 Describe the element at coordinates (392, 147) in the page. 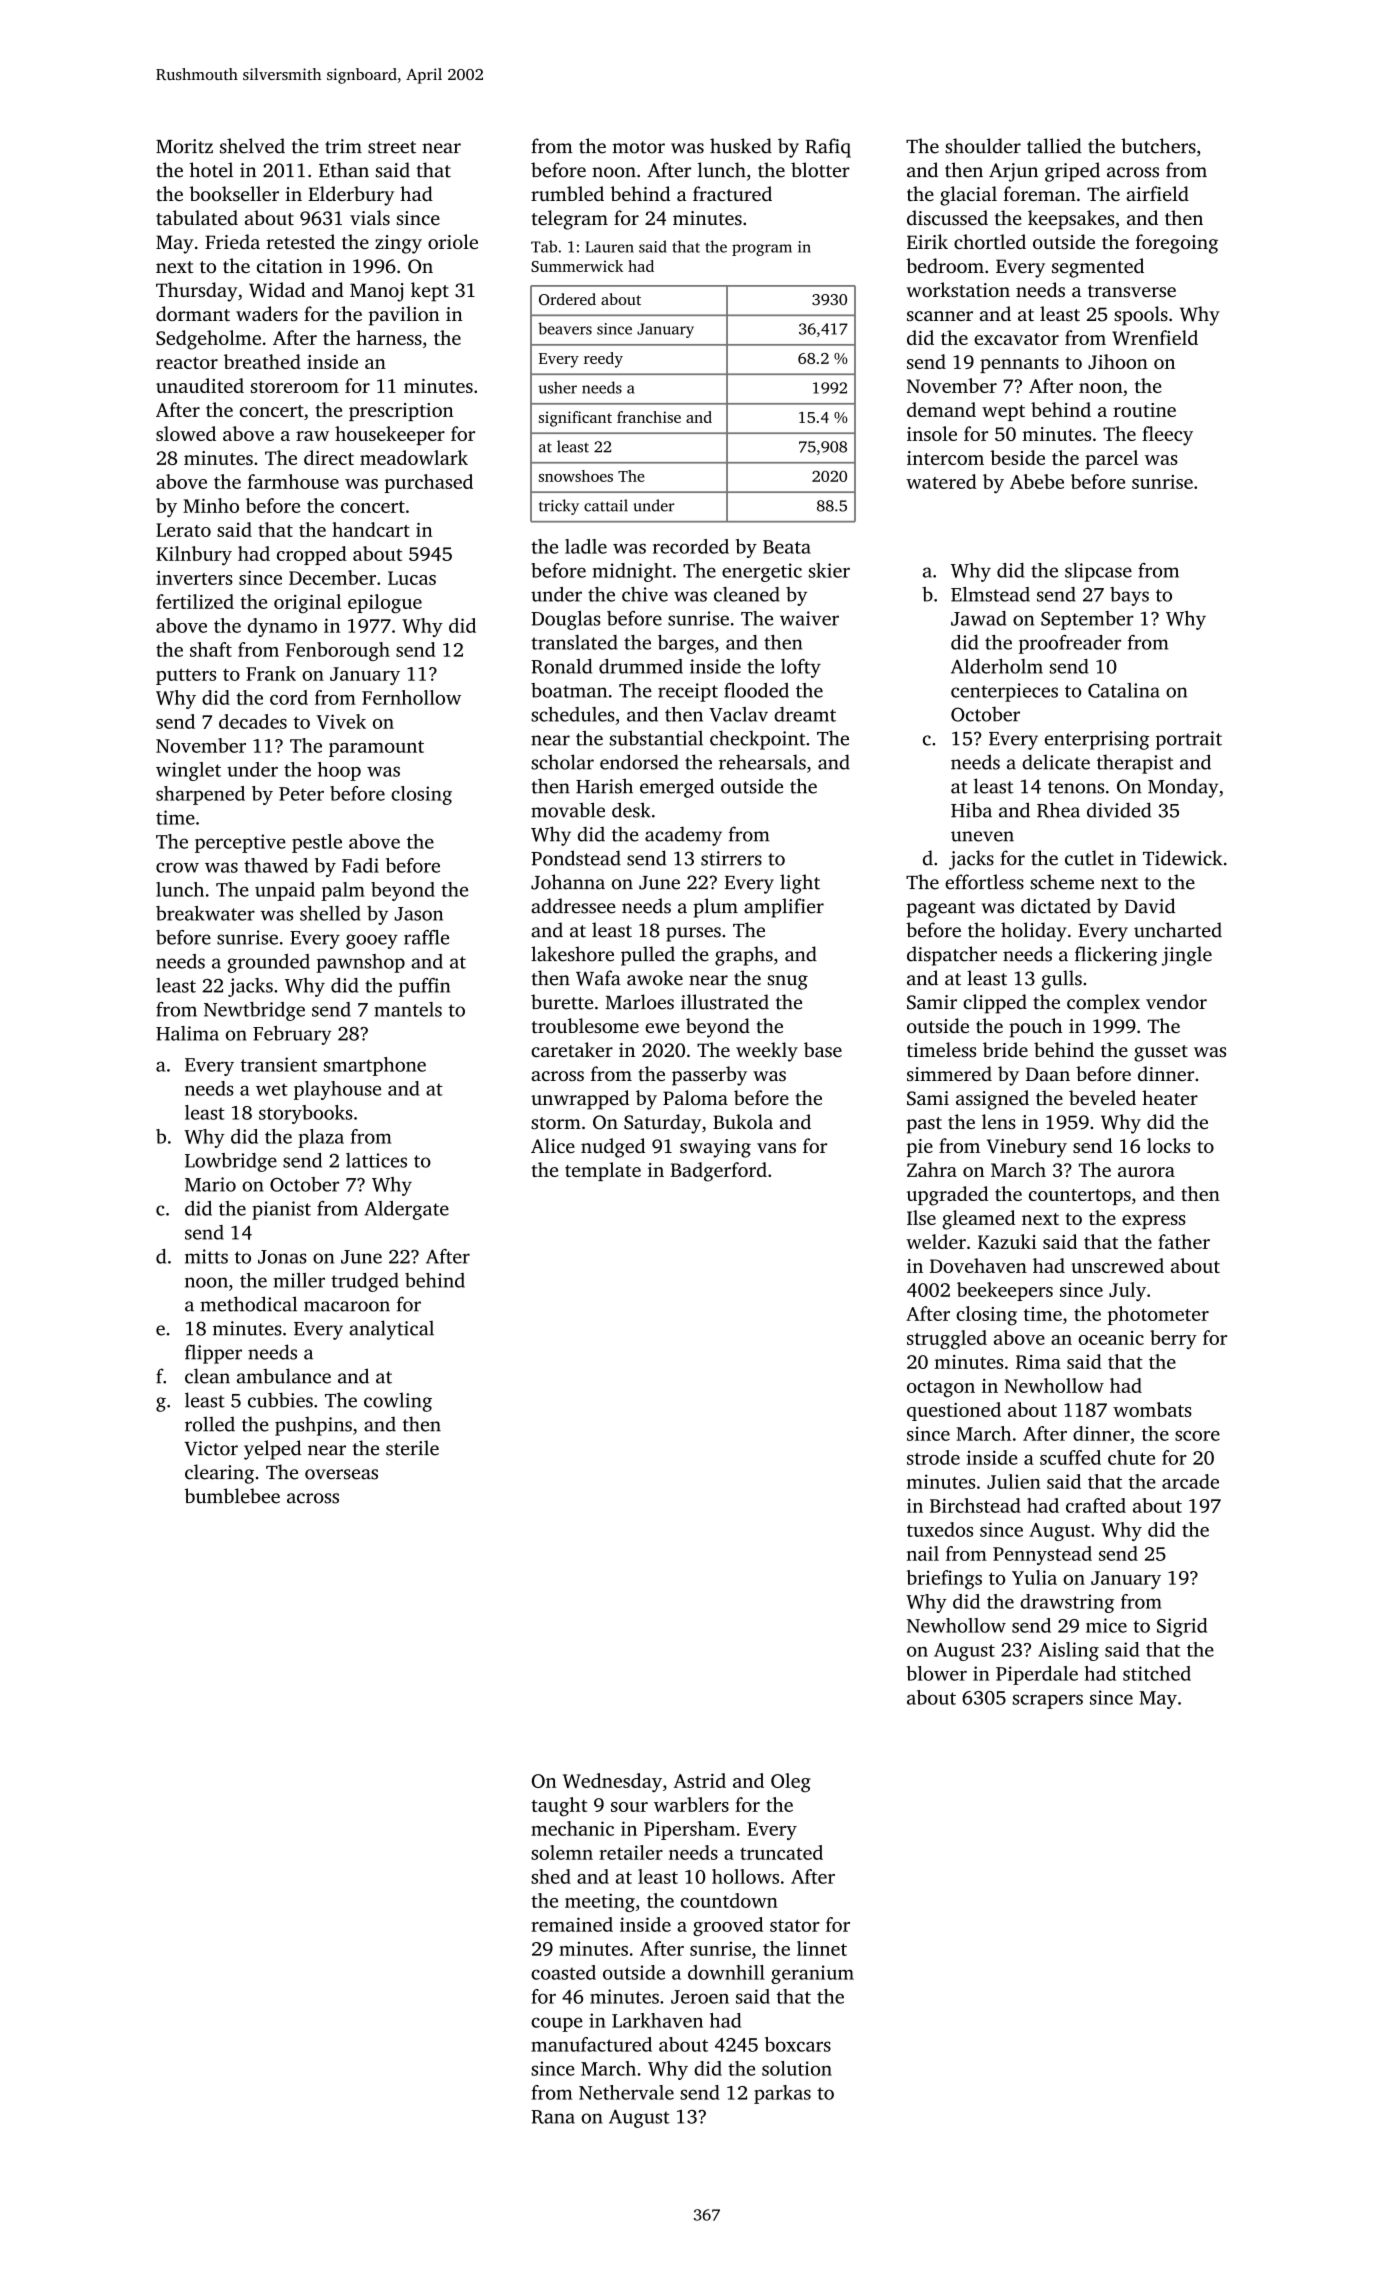

I see `street` at that location.
